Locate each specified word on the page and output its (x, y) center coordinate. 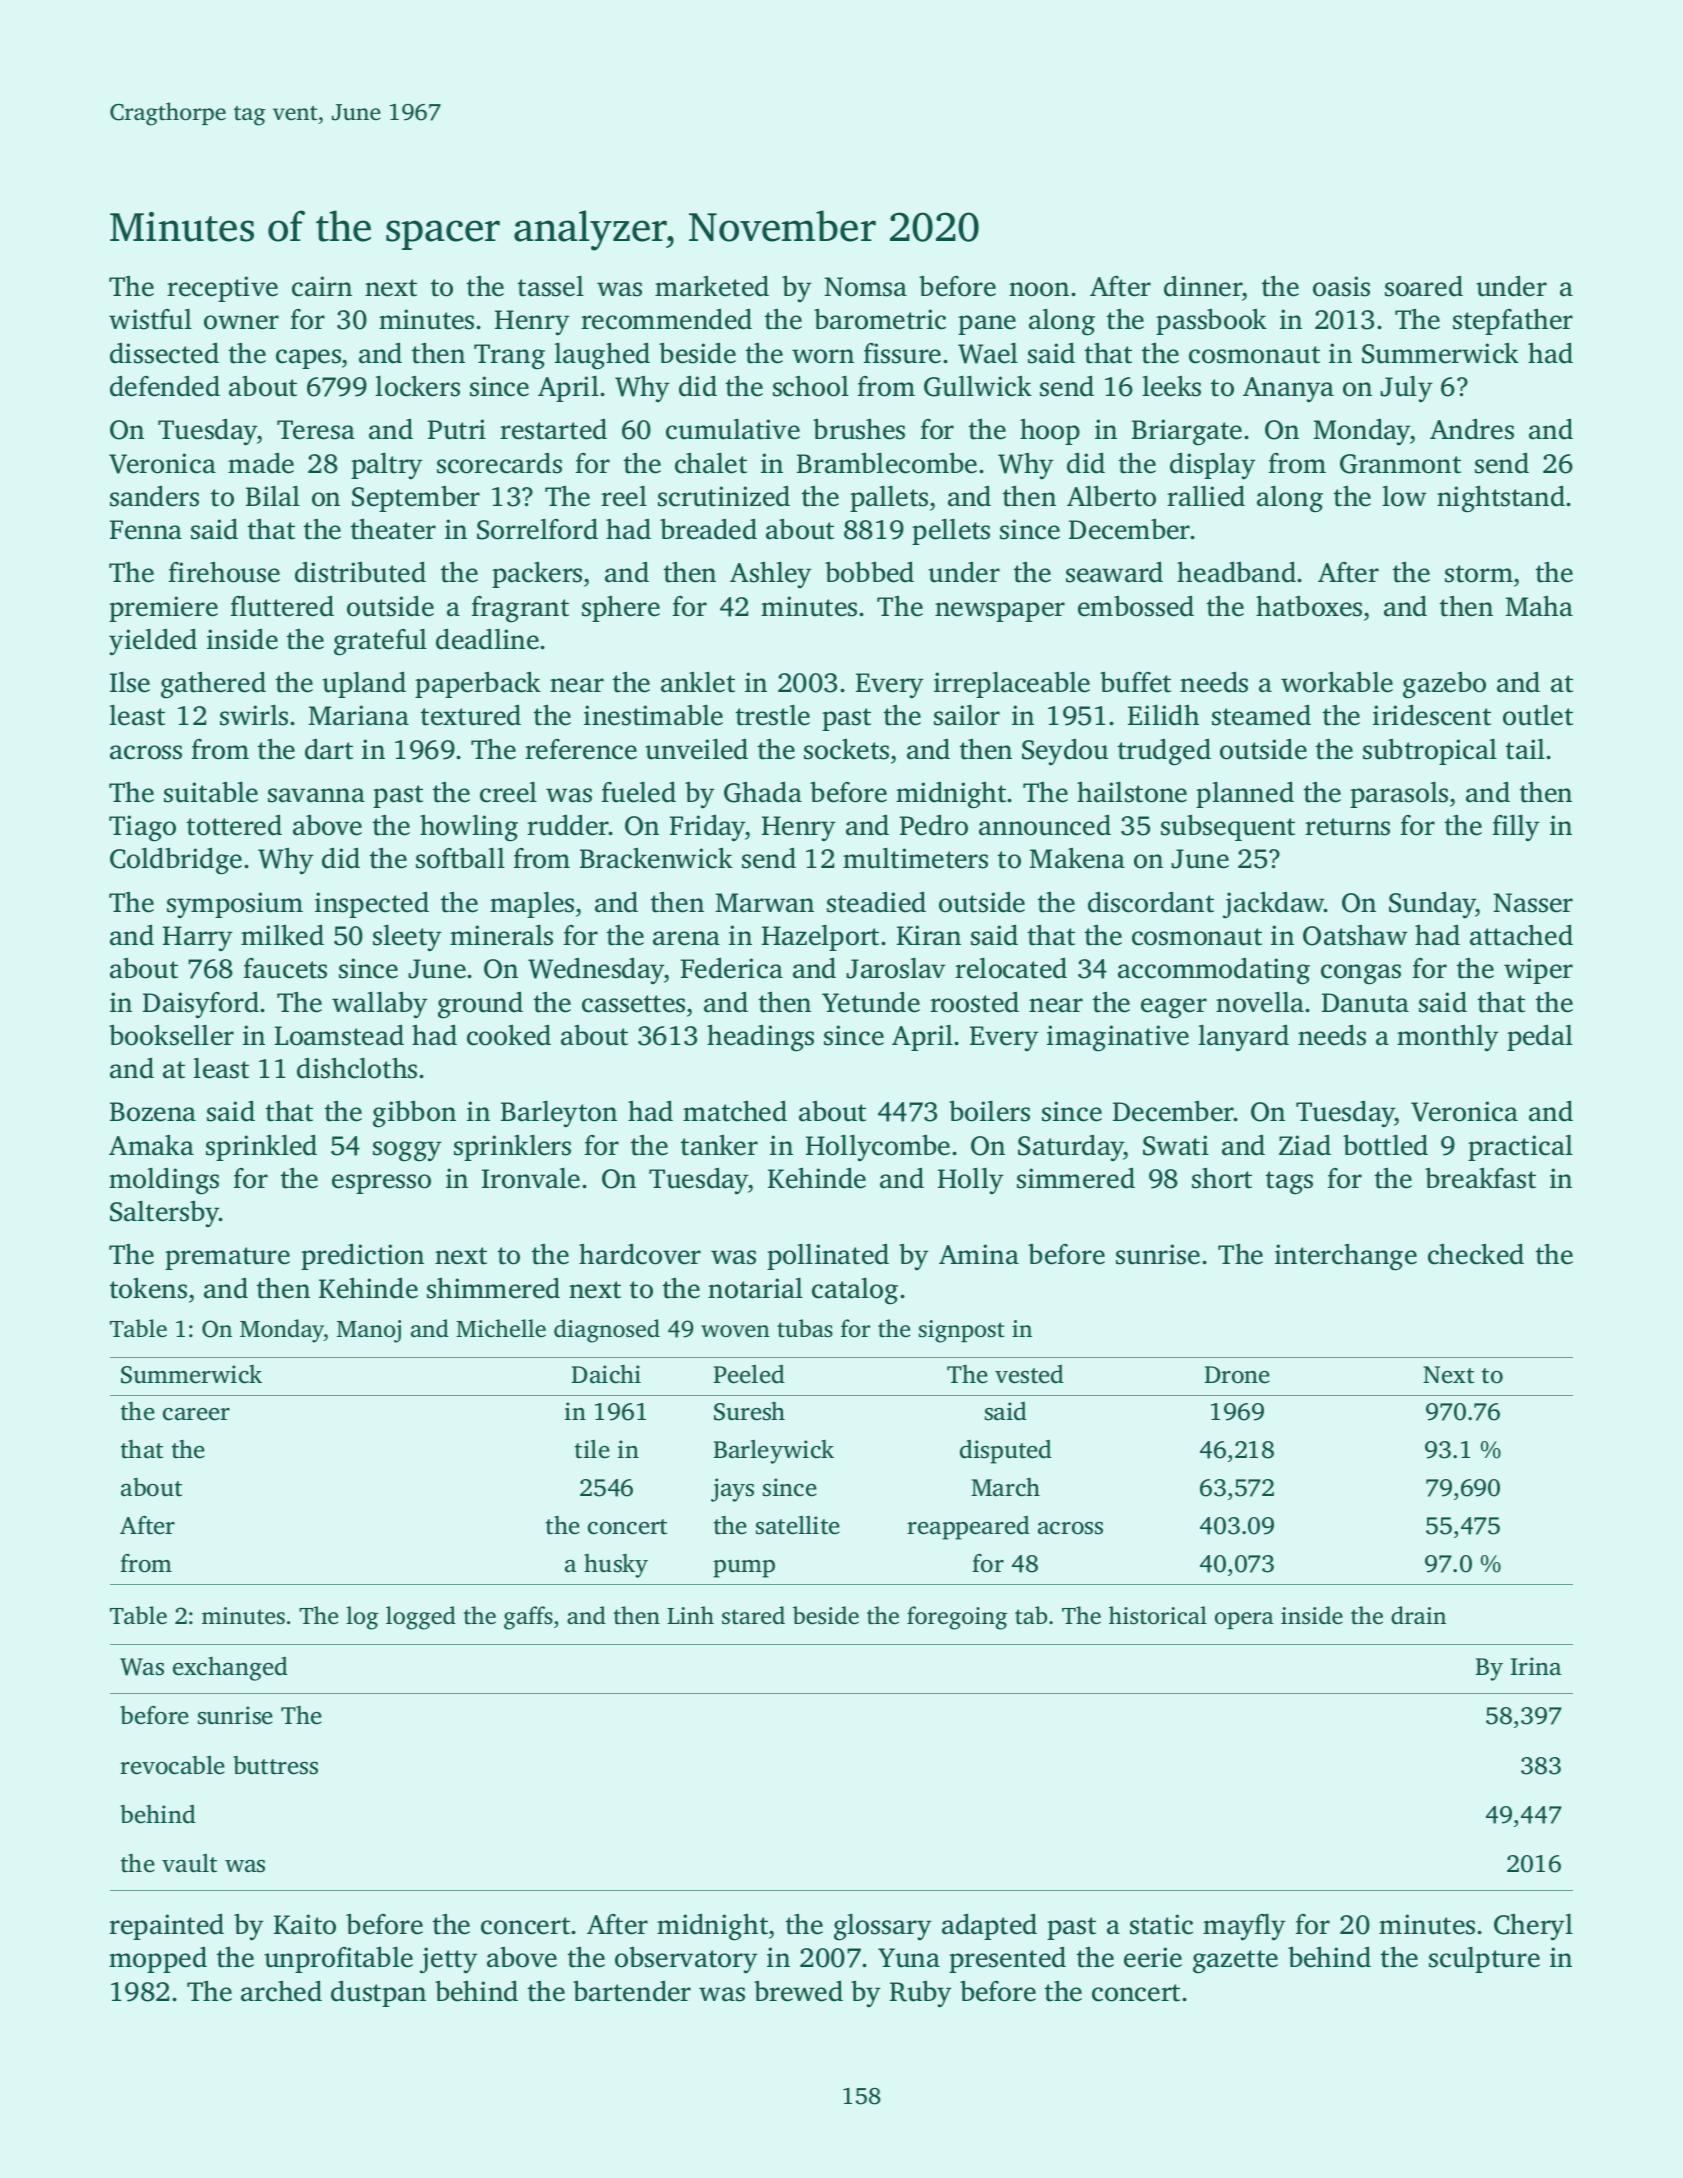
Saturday (1071, 1148)
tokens (148, 1288)
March (1005, 1487)
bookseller (171, 1035)
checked (1476, 1254)
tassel (551, 286)
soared (1424, 286)
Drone (1237, 1375)
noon (1039, 289)
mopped (158, 1959)
